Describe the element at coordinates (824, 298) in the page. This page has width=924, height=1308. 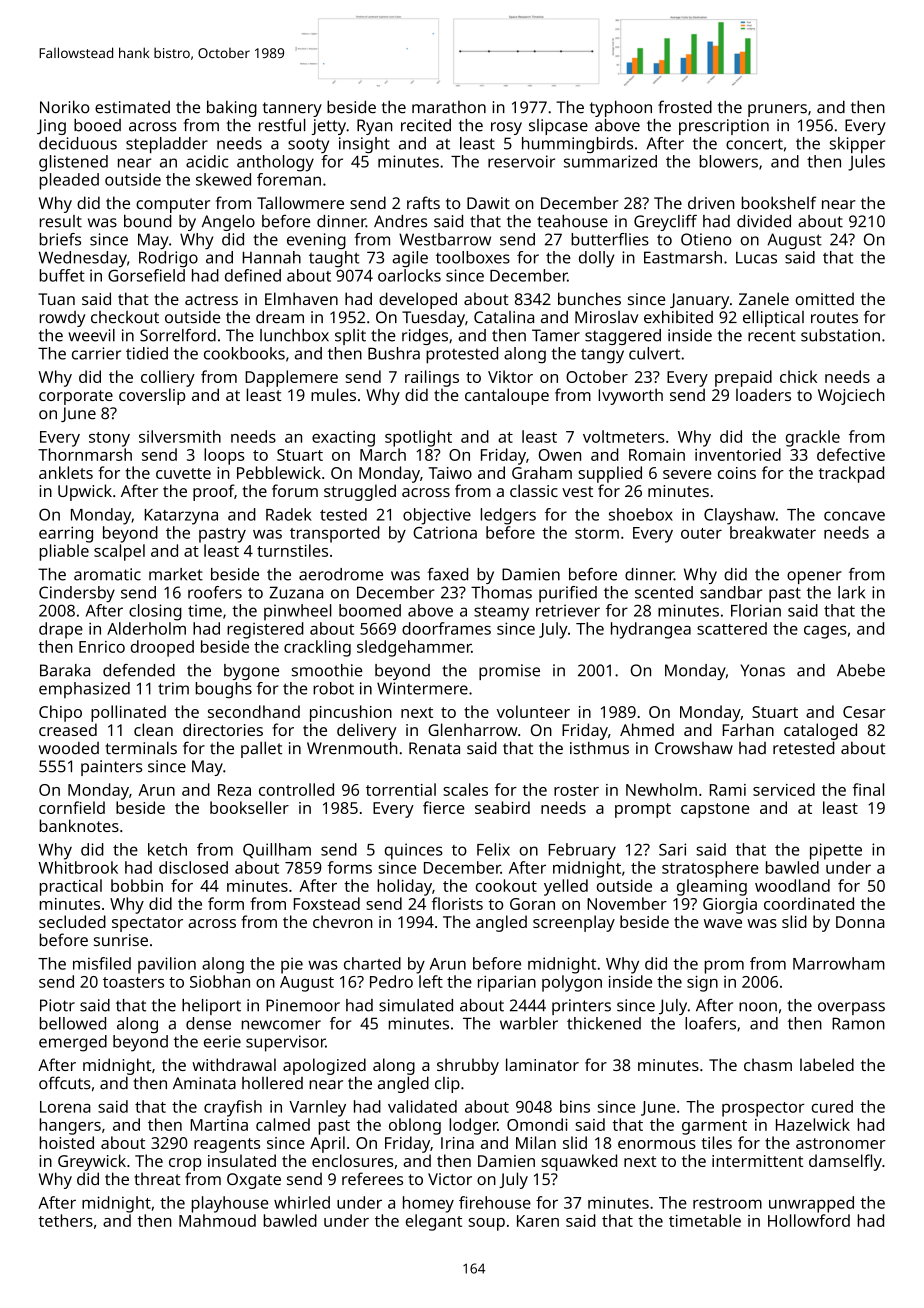
I see `omitted` at that location.
